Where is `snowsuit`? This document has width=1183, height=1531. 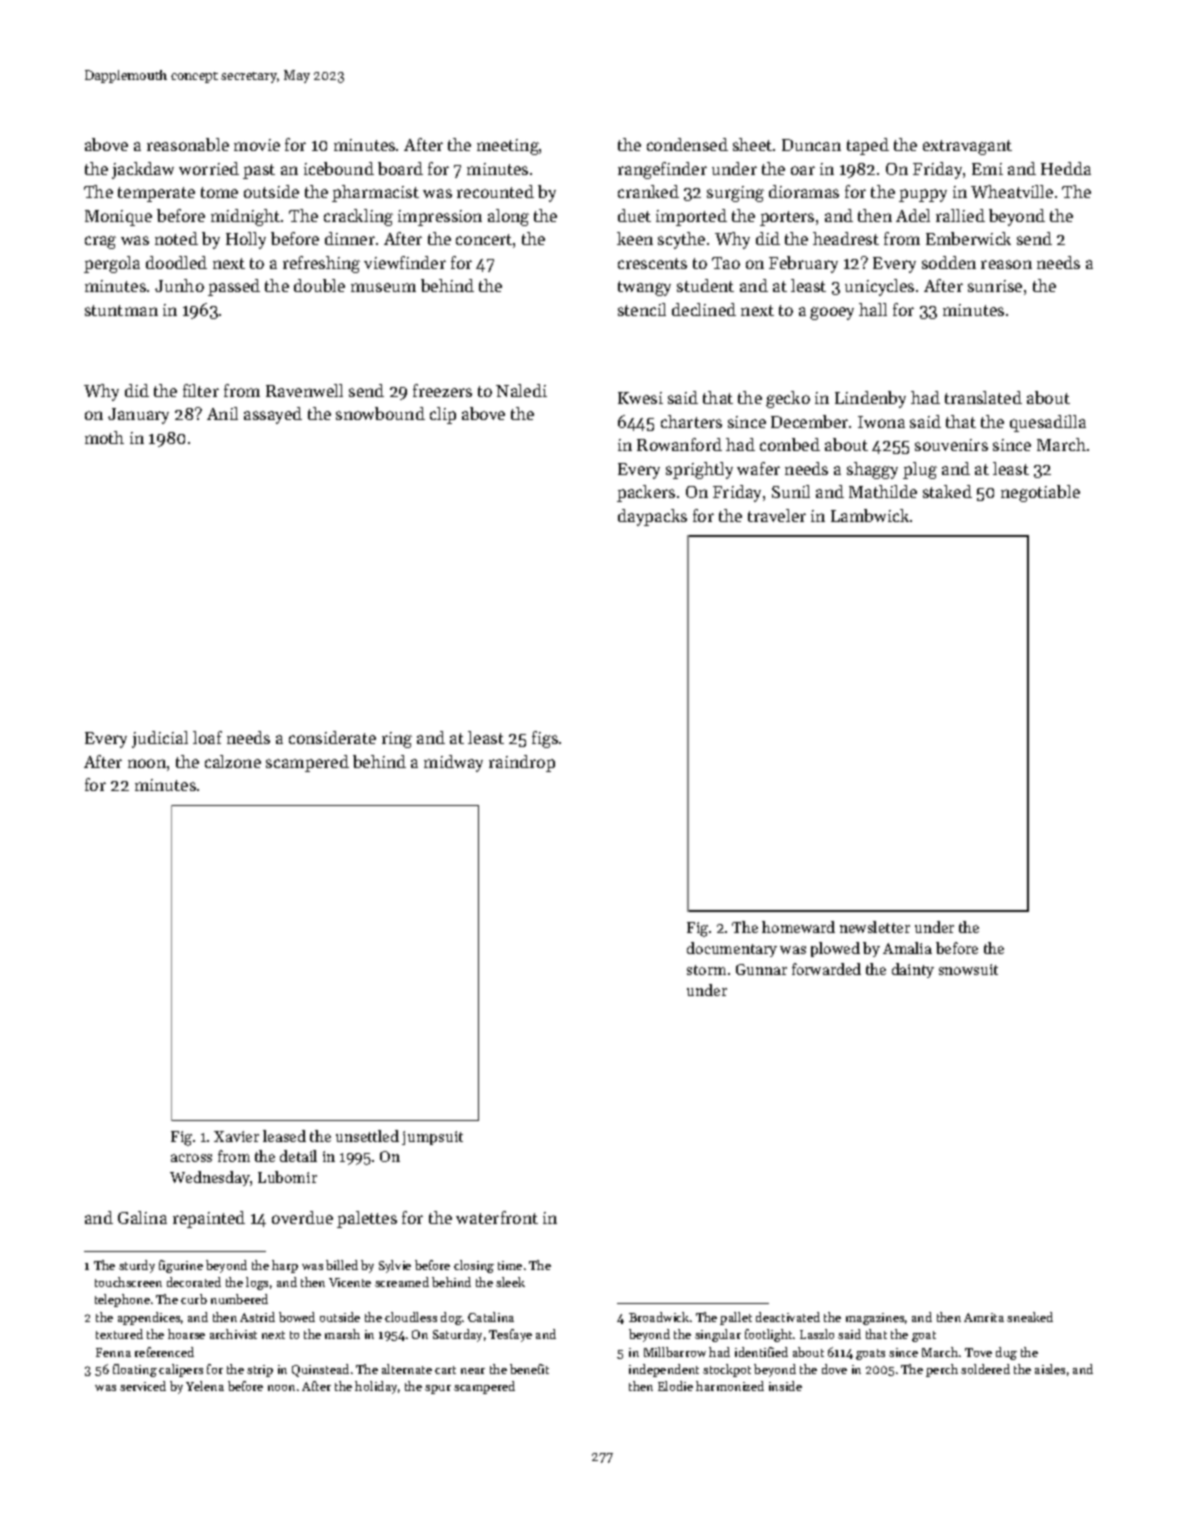 snowsuit is located at coordinates (968, 969).
